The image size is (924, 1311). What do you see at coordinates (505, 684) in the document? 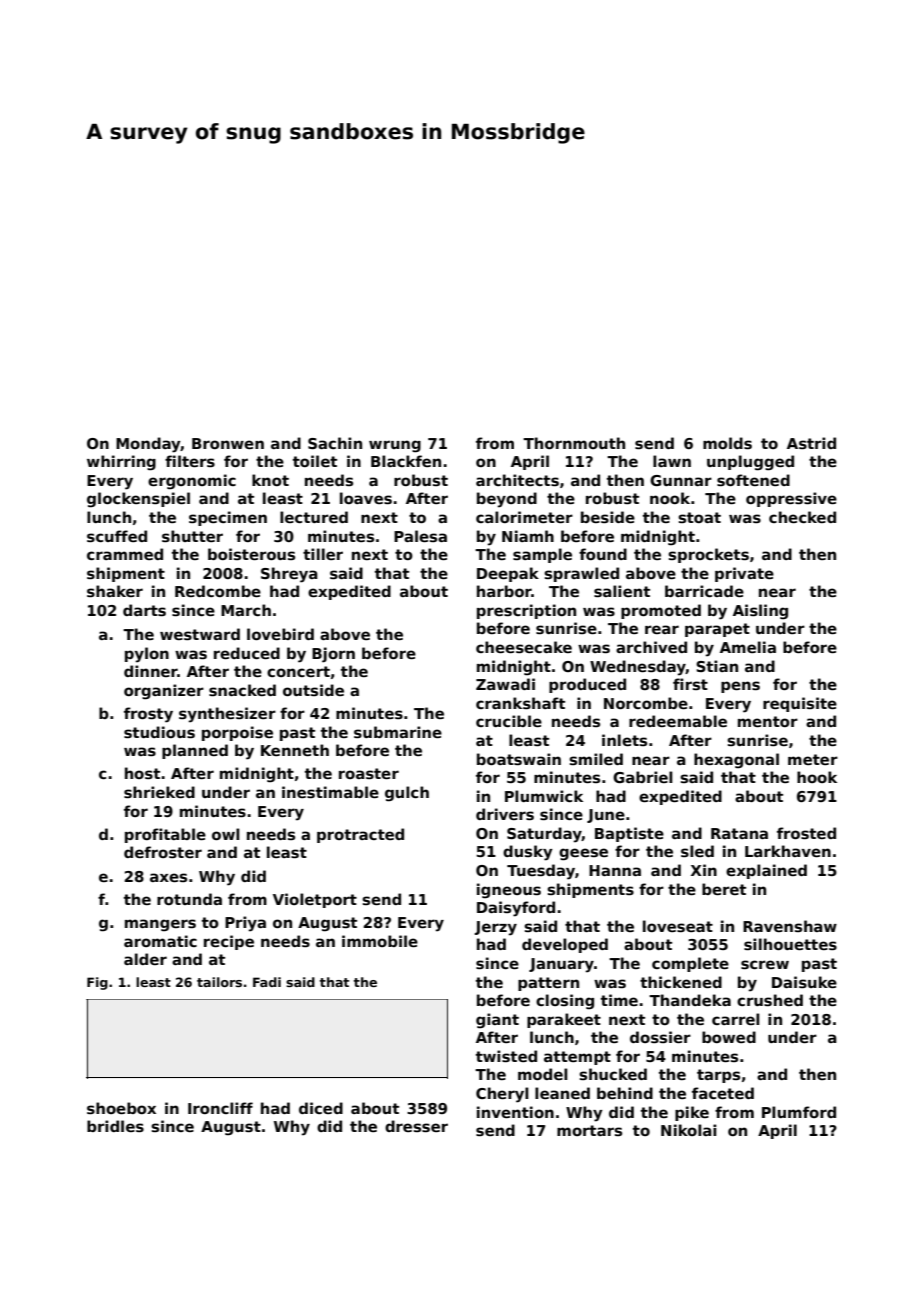
I see `Zawadi` at bounding box center [505, 684].
